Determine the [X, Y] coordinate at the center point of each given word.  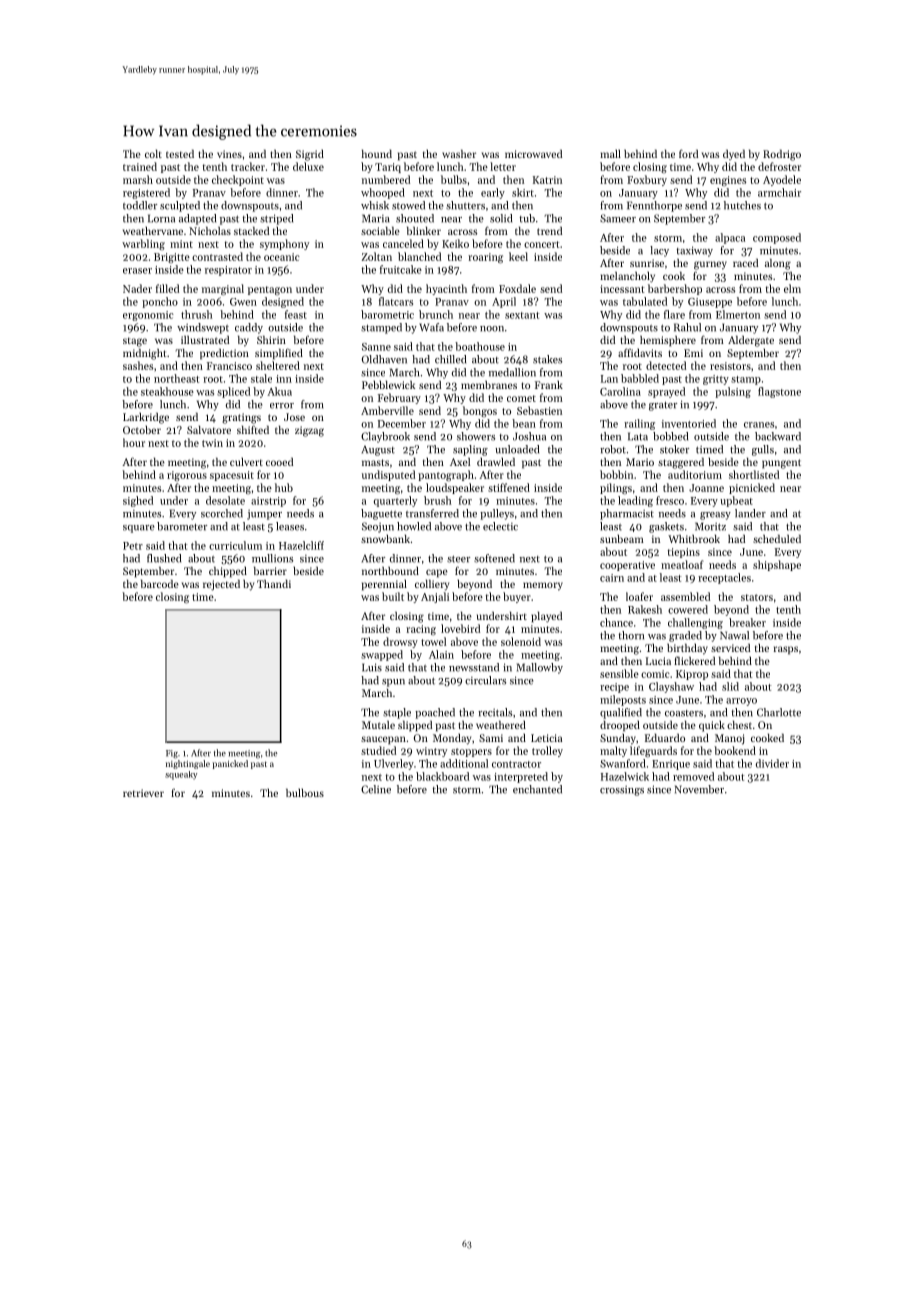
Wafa [431, 327]
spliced [233, 392]
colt [153, 153]
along [778, 264]
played [546, 617]
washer [459, 154]
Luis [372, 667]
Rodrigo [782, 155]
